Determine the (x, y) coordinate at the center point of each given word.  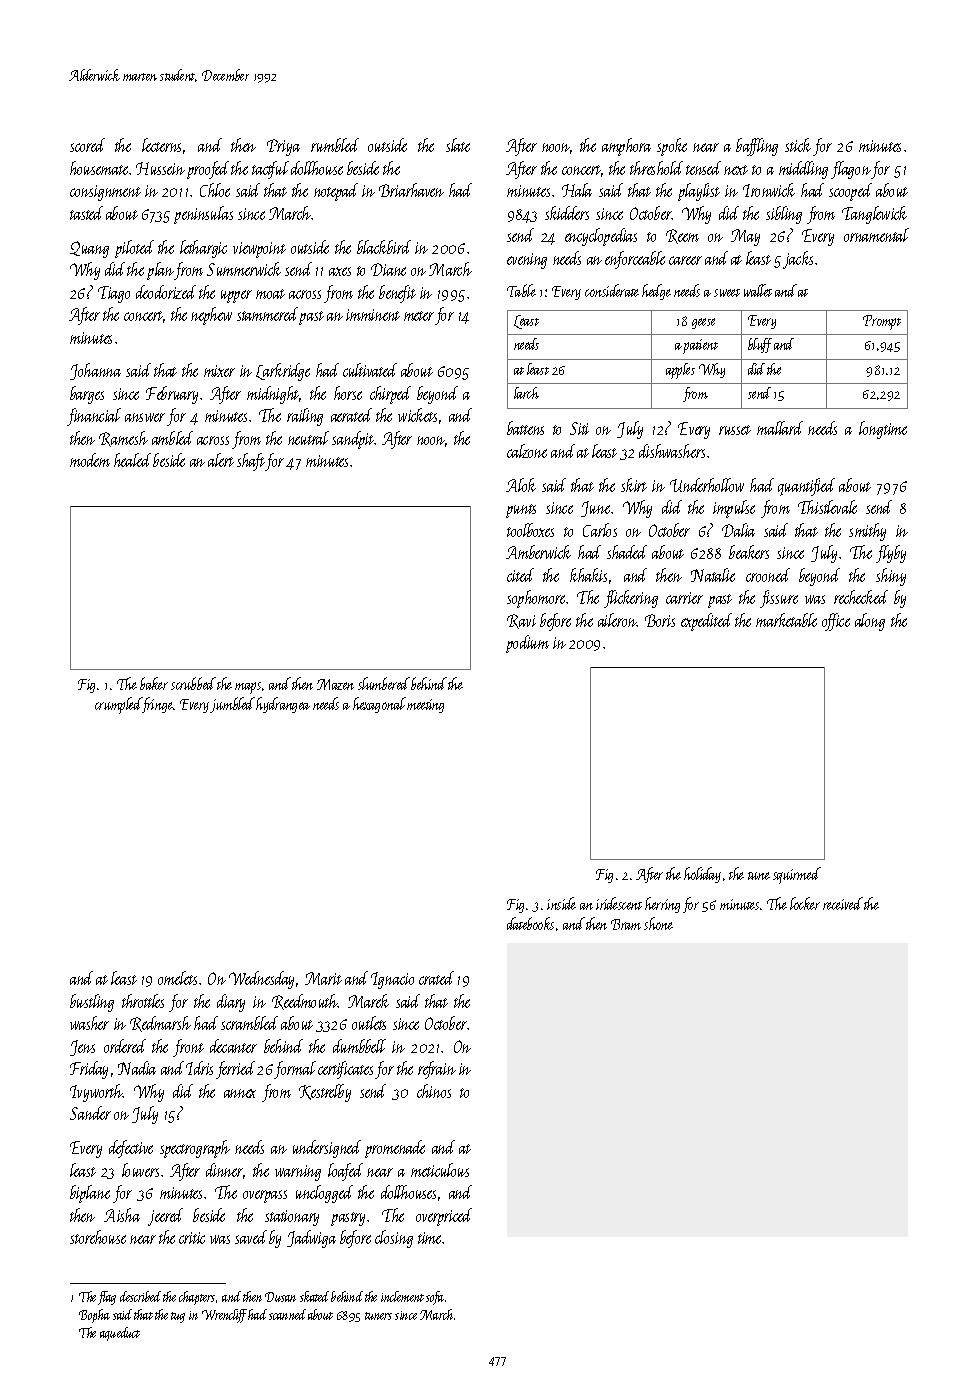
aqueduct (120, 1334)
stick (798, 145)
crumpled (118, 705)
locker (805, 903)
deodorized (166, 292)
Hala (577, 190)
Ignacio (392, 980)
